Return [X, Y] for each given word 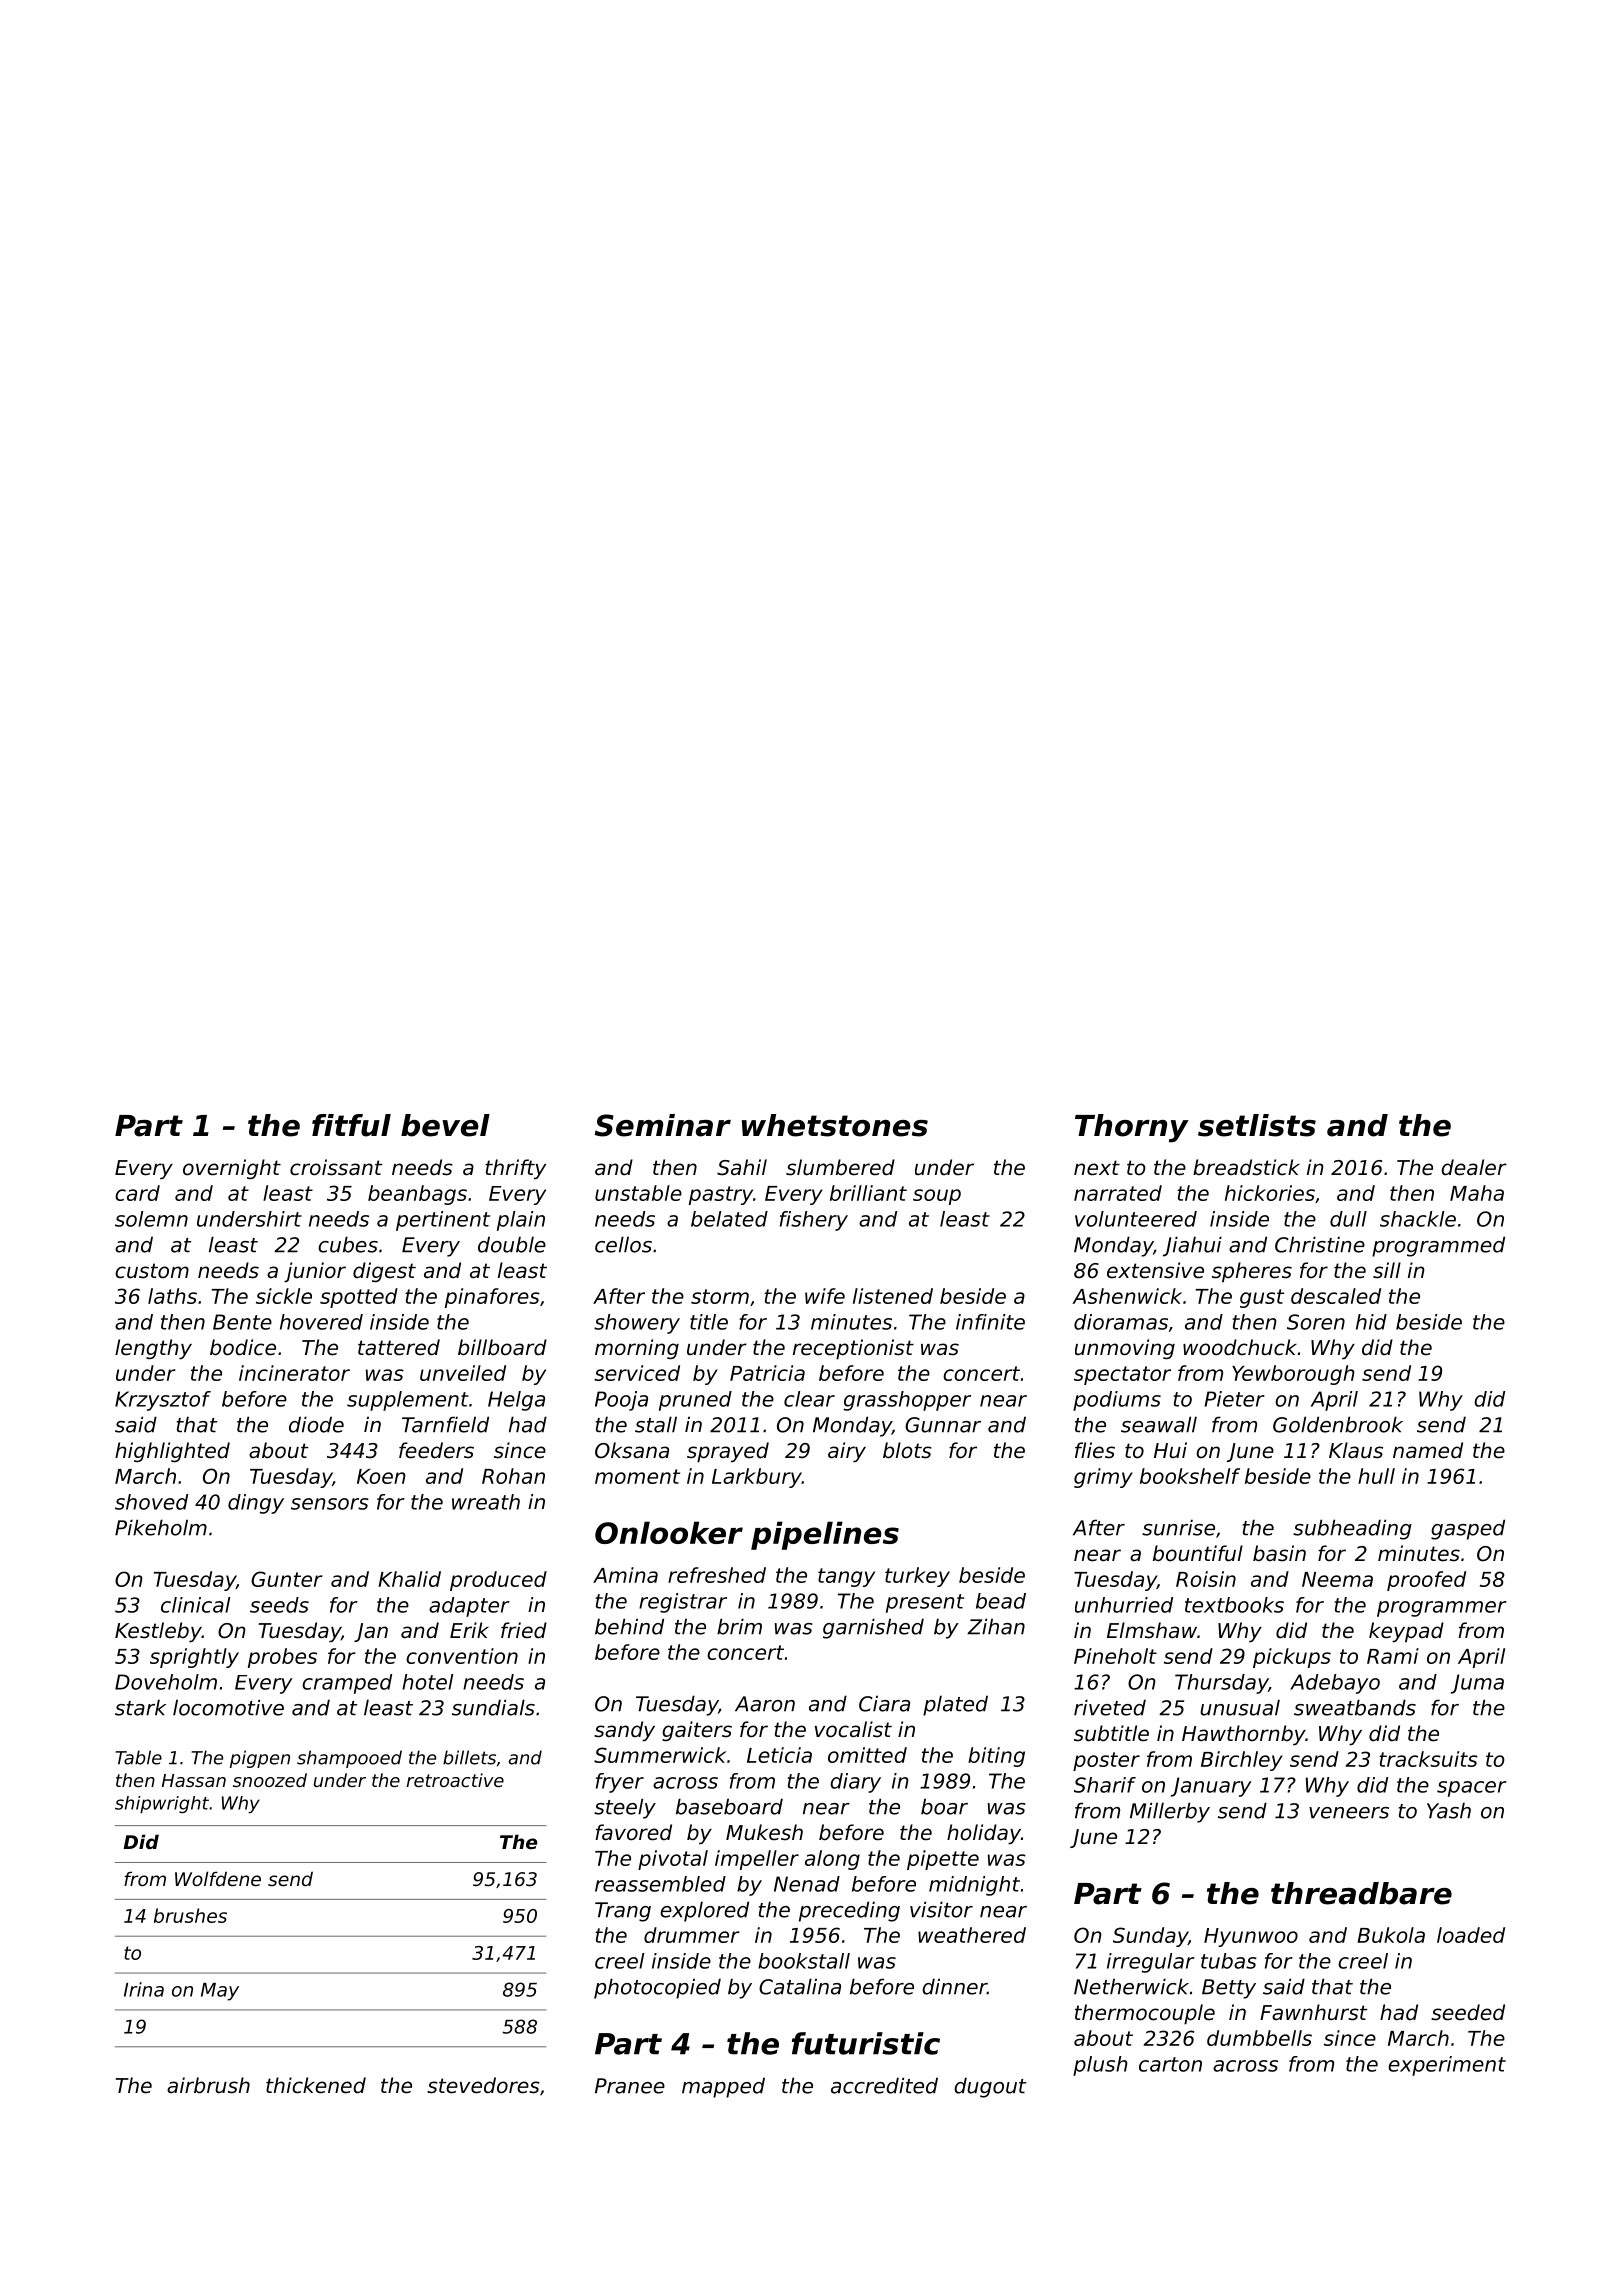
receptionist [853, 1349]
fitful [351, 1125]
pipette [943, 1860]
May [220, 1992]
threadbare [1361, 1893]
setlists [1257, 1125]
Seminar [663, 1125]
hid [1371, 1322]
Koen [381, 1476]
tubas [1229, 1961]
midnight [974, 1886]
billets [469, 1757]
